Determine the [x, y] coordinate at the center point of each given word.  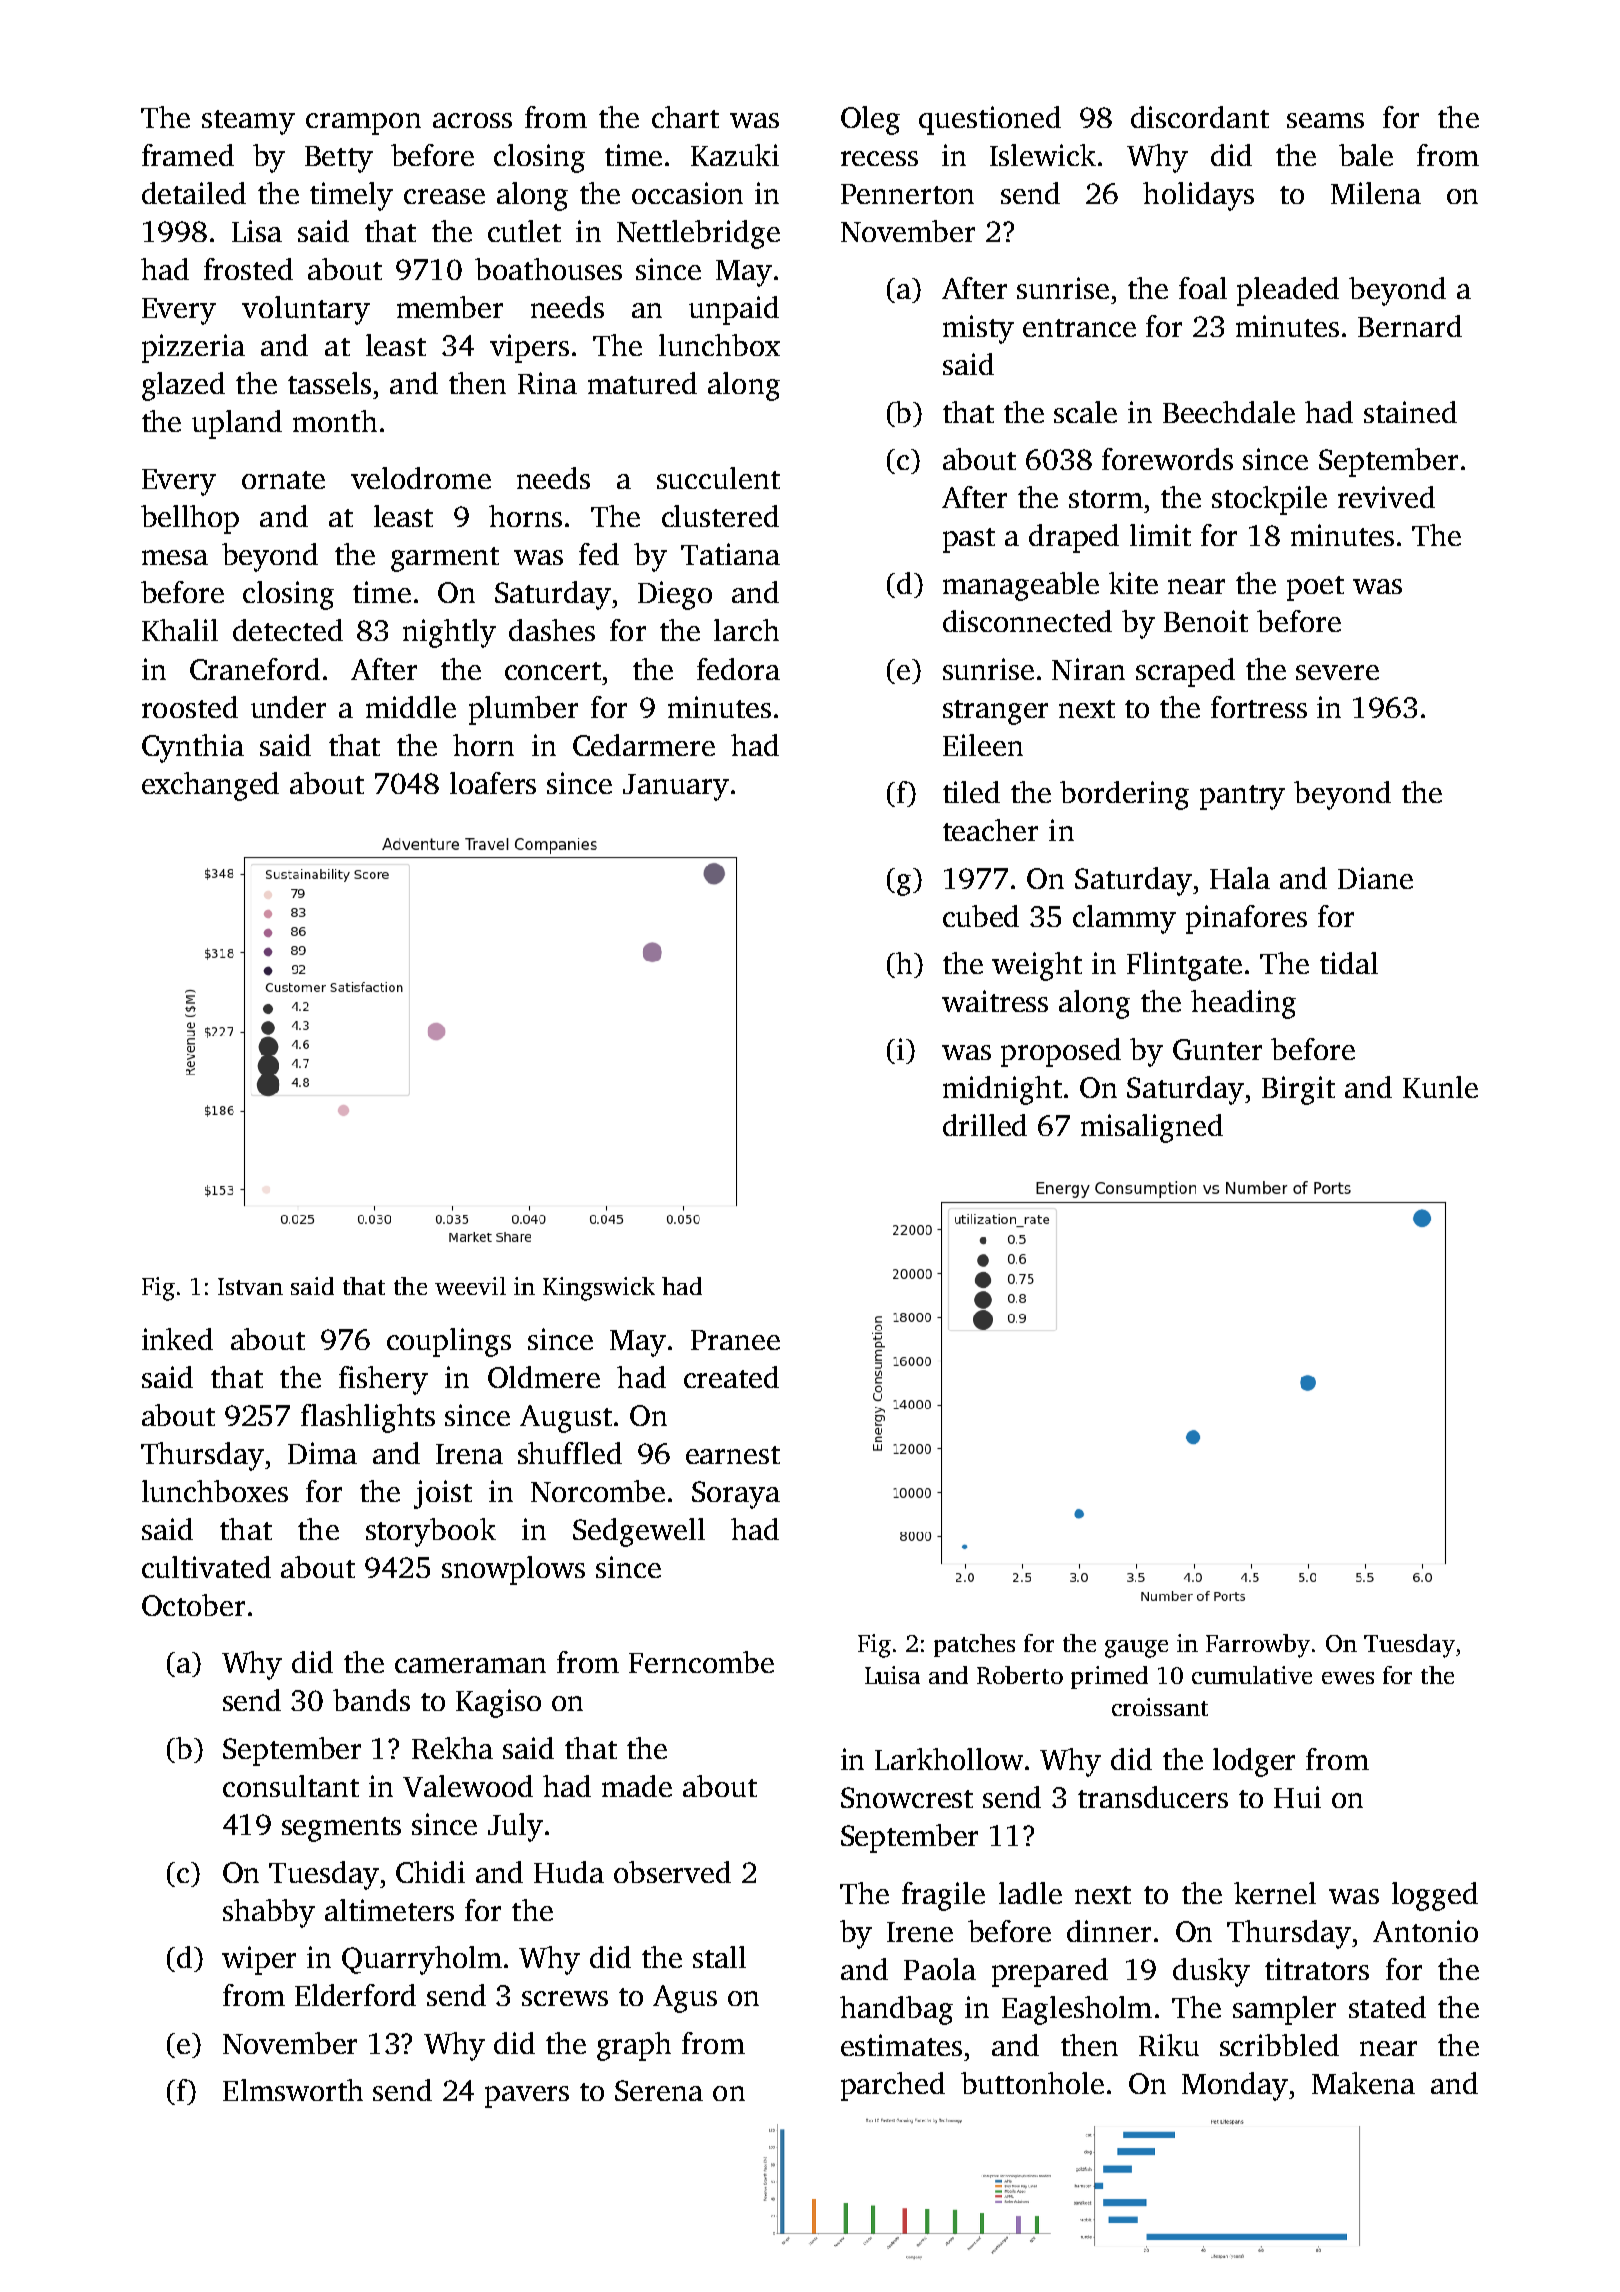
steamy [248, 122]
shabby [269, 1913]
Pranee [735, 1340]
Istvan [250, 1286]
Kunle [1440, 1087]
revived [1386, 497]
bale [1366, 155]
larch [746, 630]
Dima [322, 1453]
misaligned [1152, 1128]
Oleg [870, 120]
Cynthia [193, 748]
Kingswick [599, 1289]
